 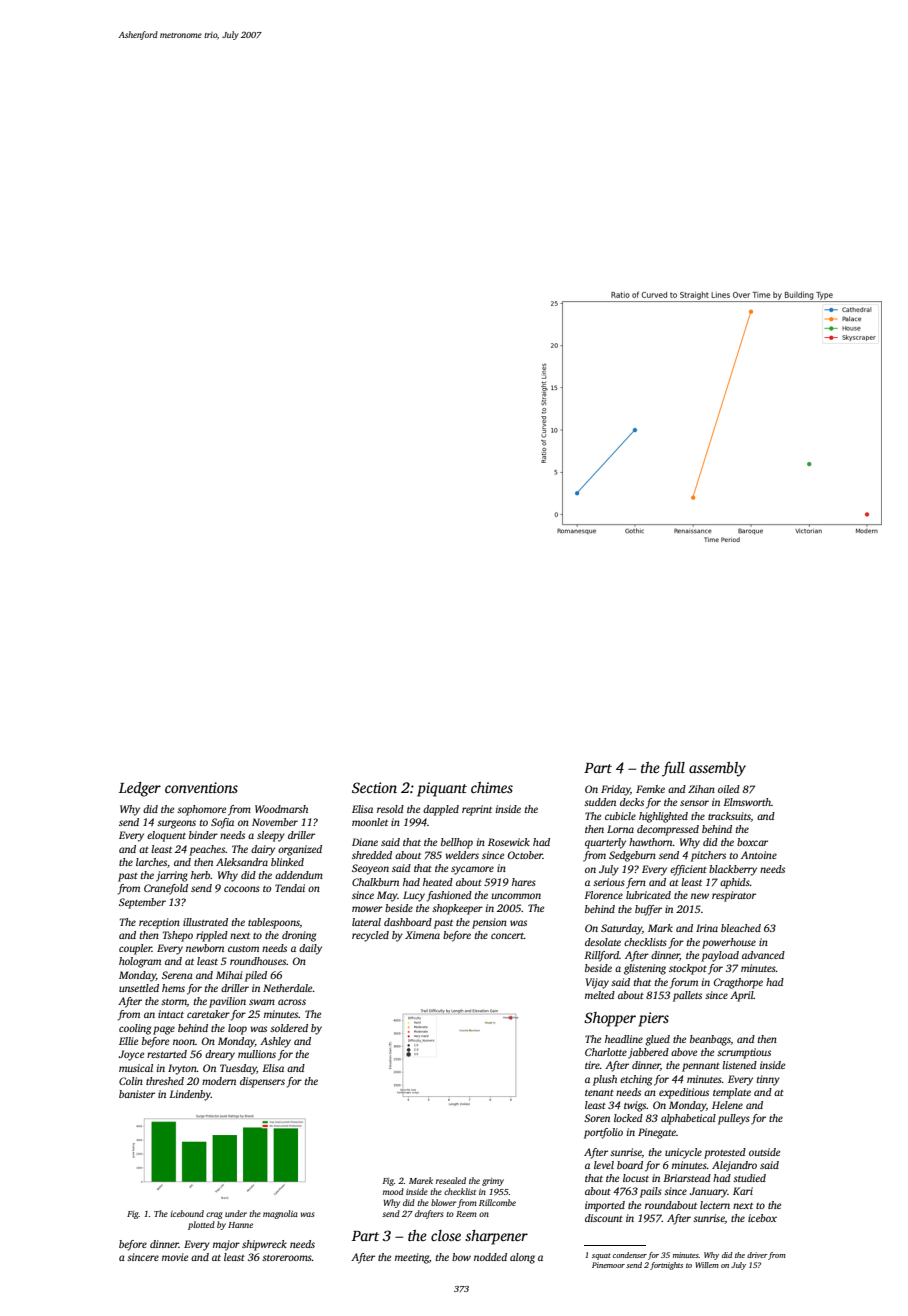 What do you see at coordinates (492, 787) in the screenshot?
I see `chimes` at bounding box center [492, 787].
